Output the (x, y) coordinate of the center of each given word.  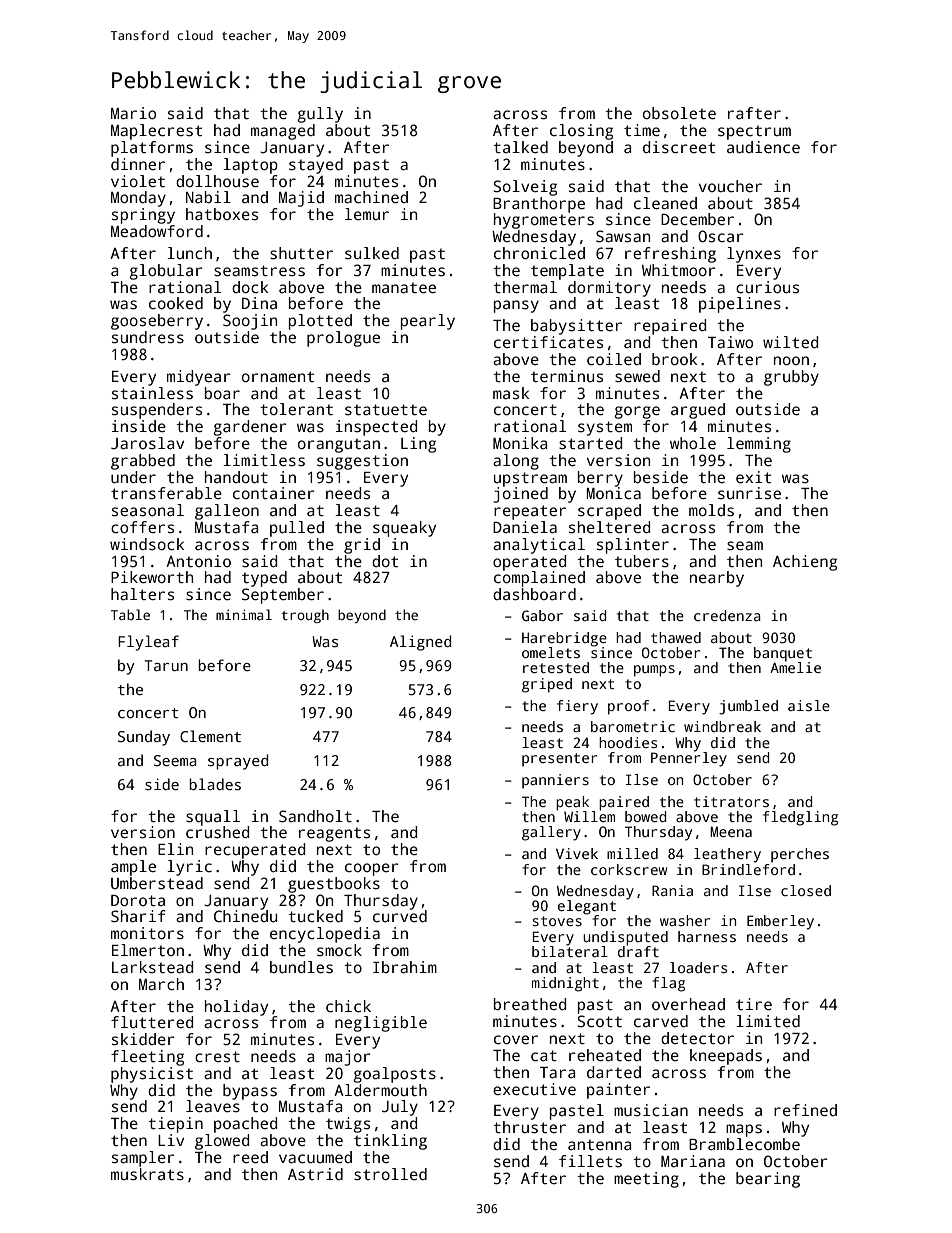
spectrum (754, 132)
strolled (390, 1174)
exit (753, 477)
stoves (557, 921)
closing (581, 132)
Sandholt (315, 816)
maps (744, 1130)
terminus (567, 376)
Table (130, 614)
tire (754, 1004)
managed (283, 132)
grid (362, 546)
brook (674, 359)
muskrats (147, 1174)
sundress (148, 337)
